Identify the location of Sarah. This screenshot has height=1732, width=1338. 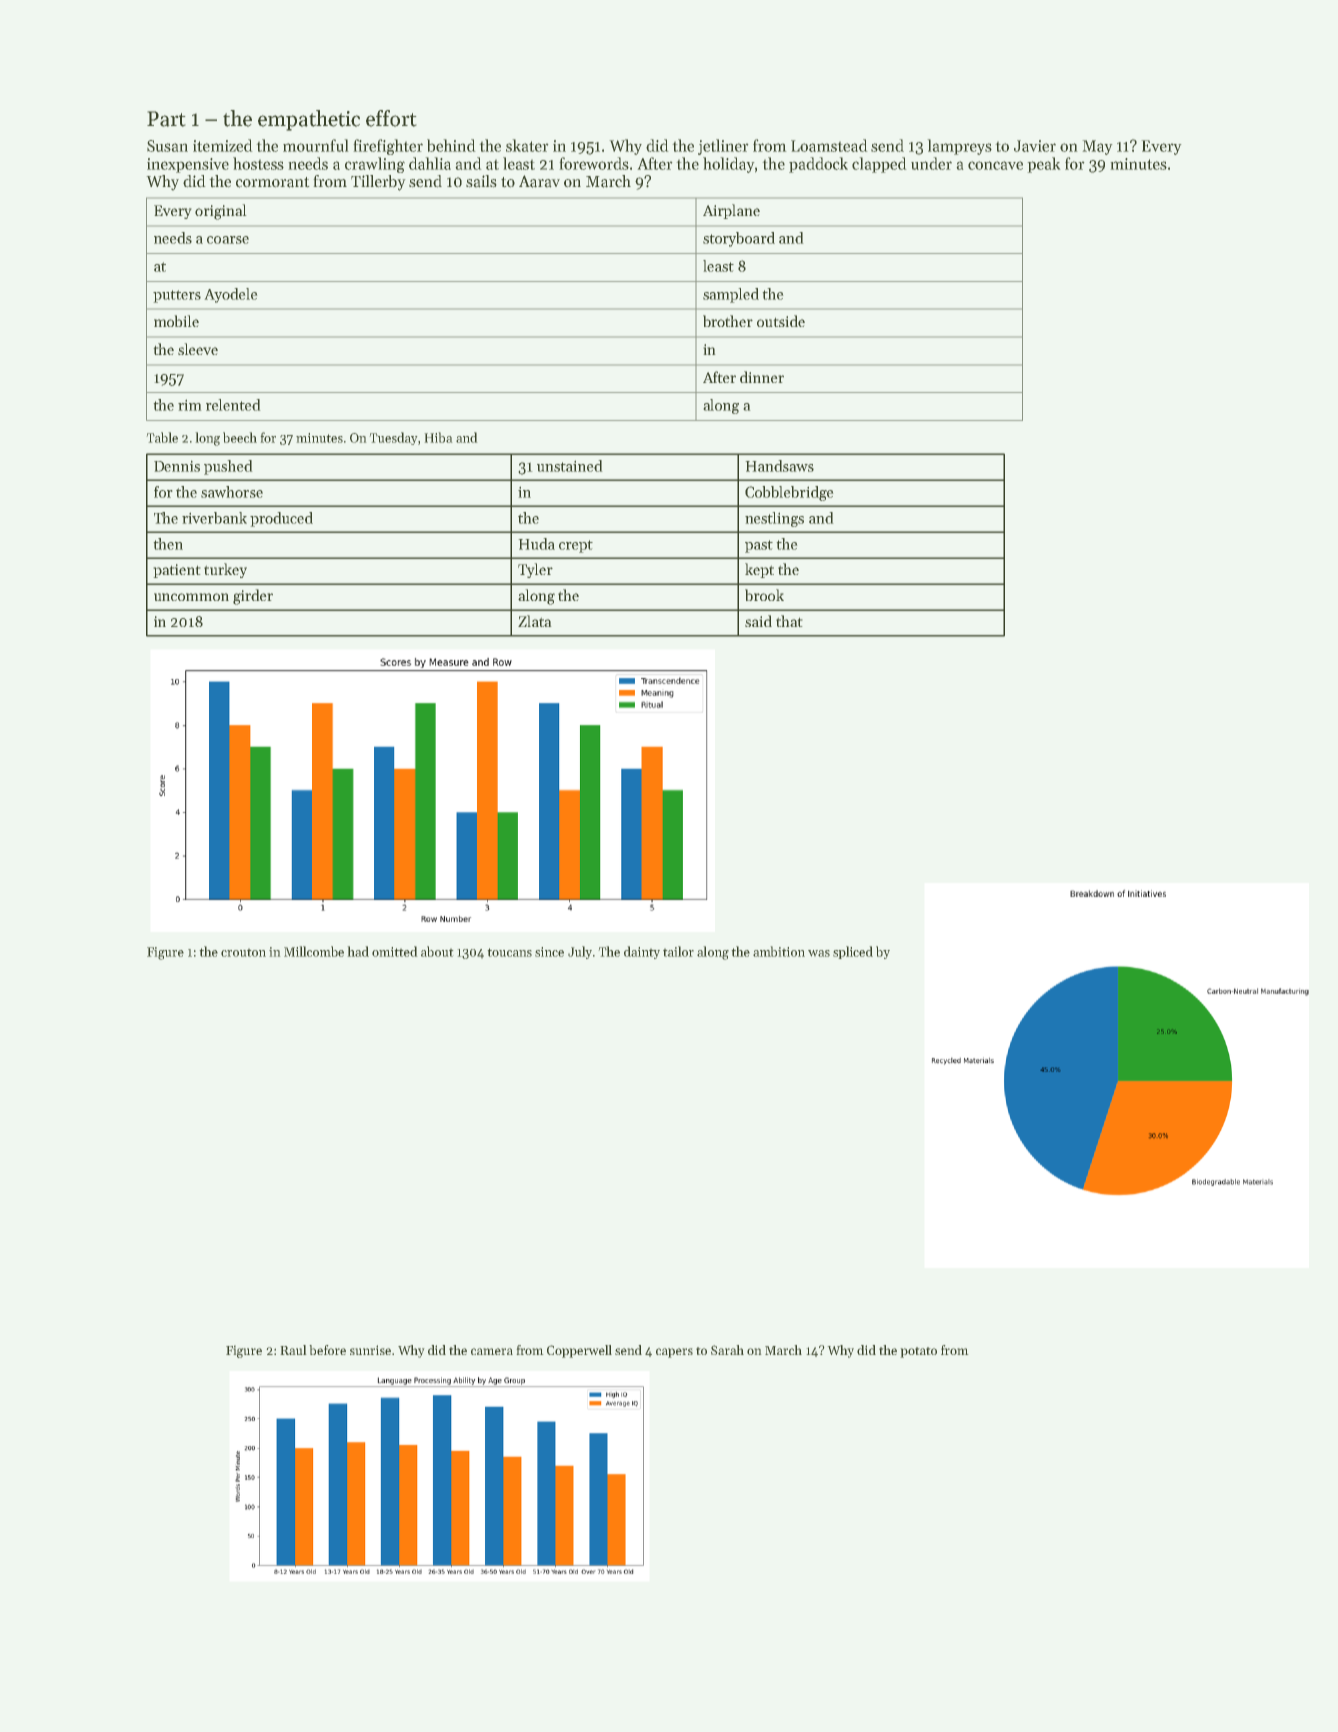
(727, 1350).
